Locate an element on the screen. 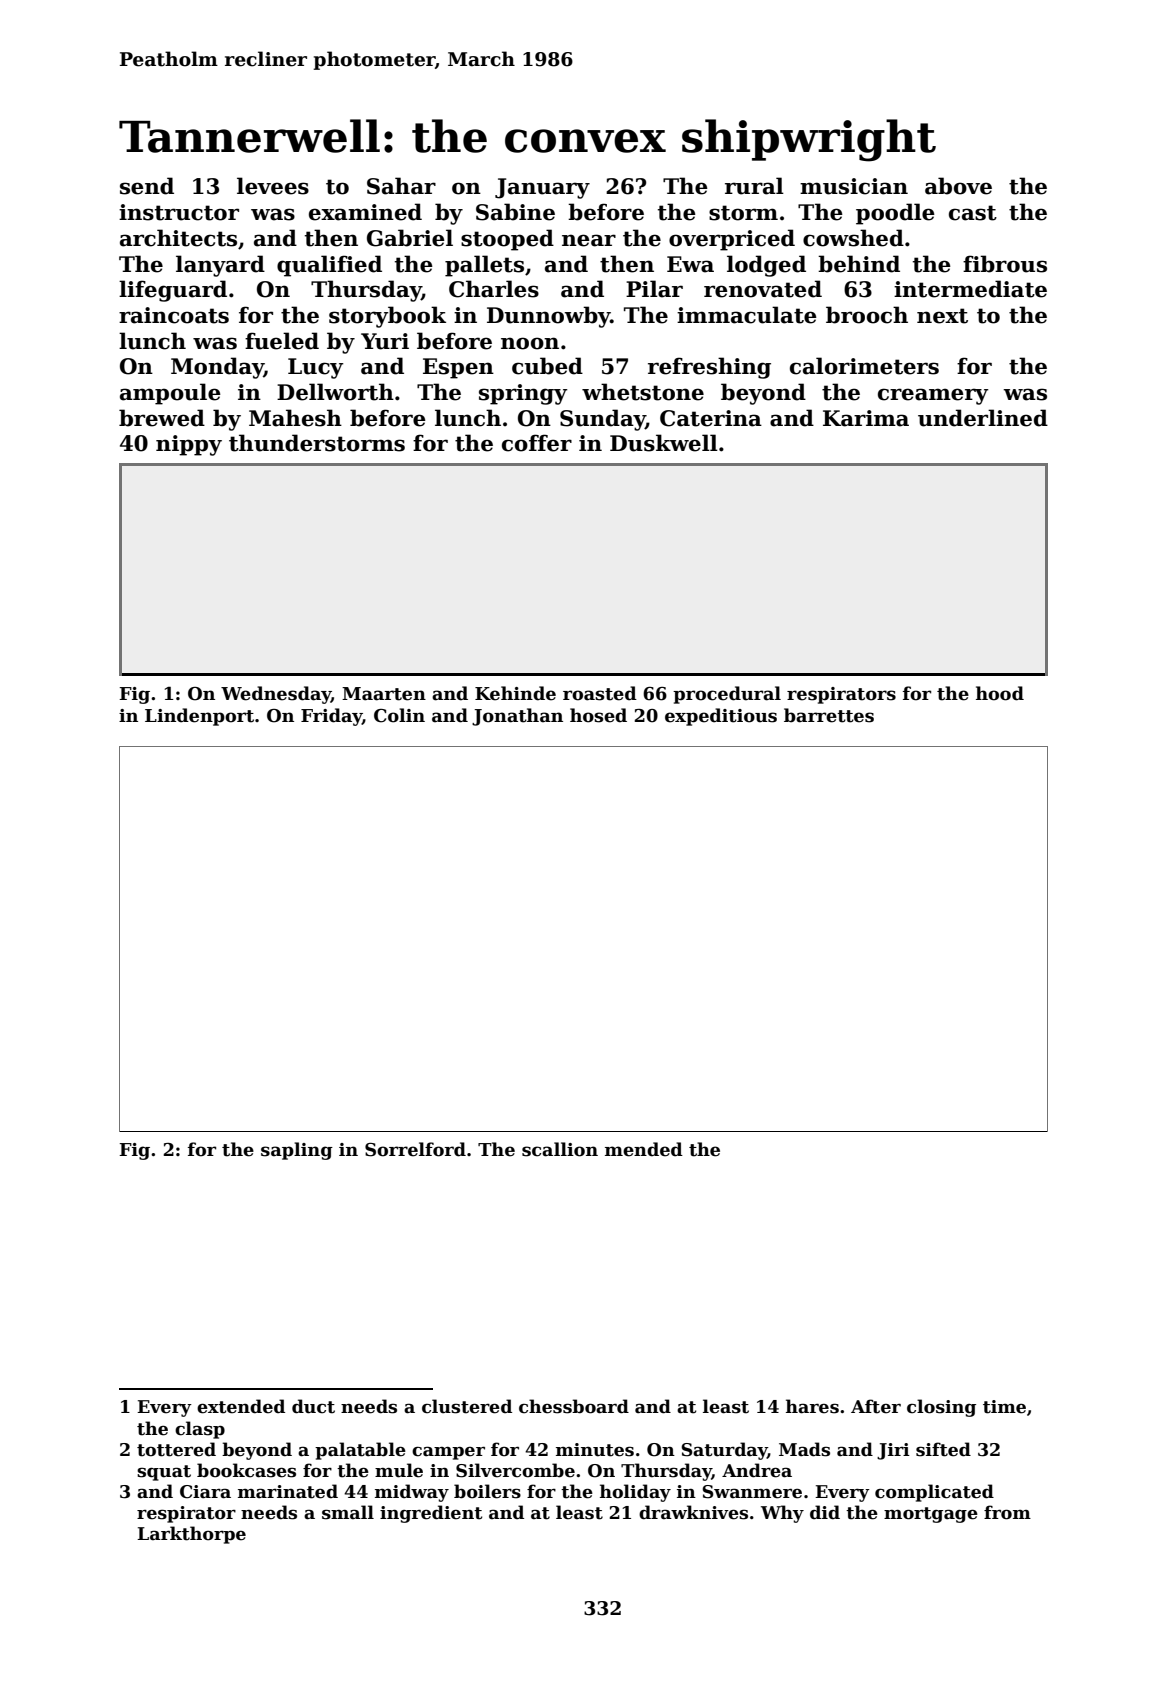  scallion is located at coordinates (560, 1149).
